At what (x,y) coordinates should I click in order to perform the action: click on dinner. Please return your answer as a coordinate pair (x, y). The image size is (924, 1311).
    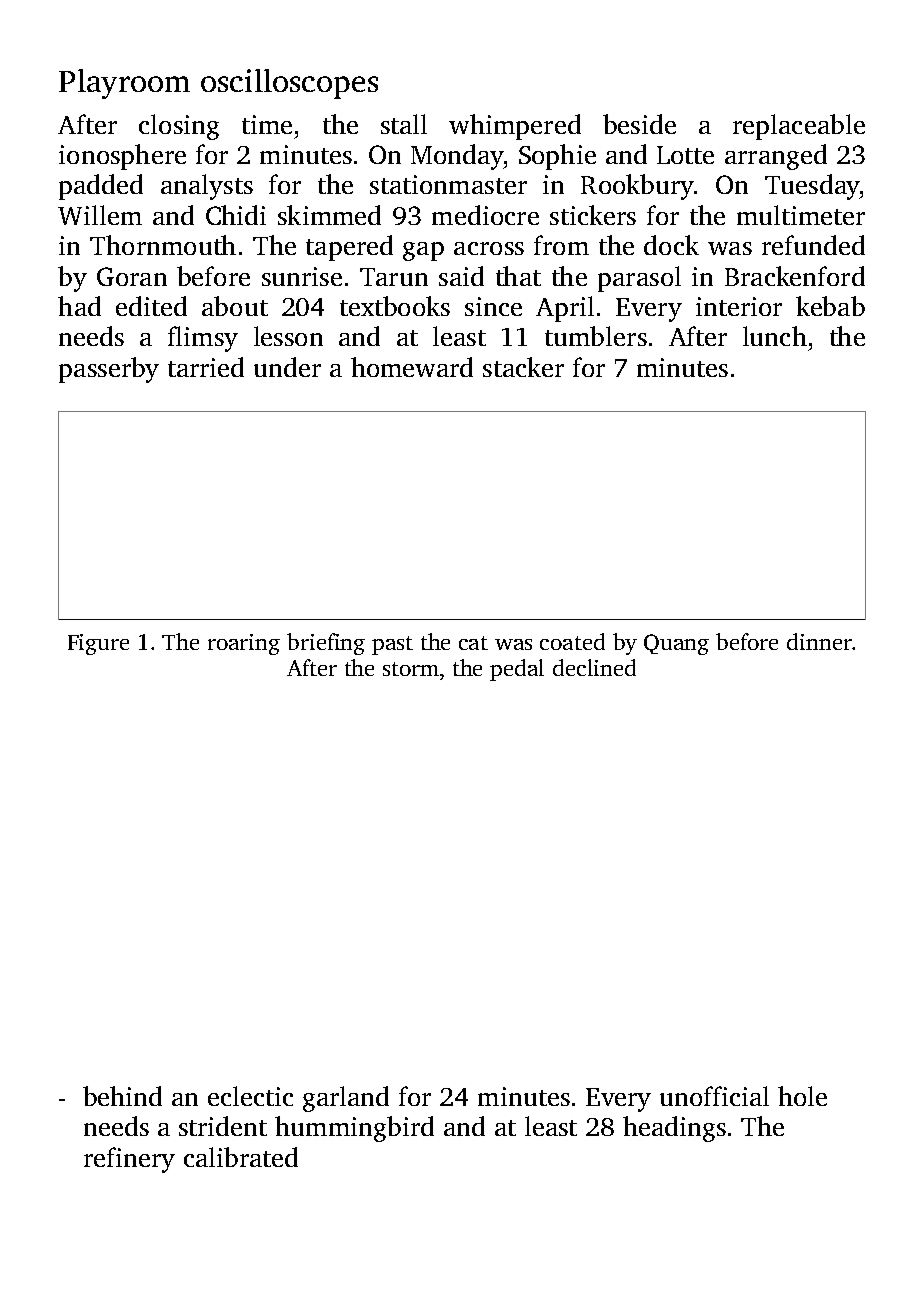
    Looking at the image, I should click on (819, 641).
